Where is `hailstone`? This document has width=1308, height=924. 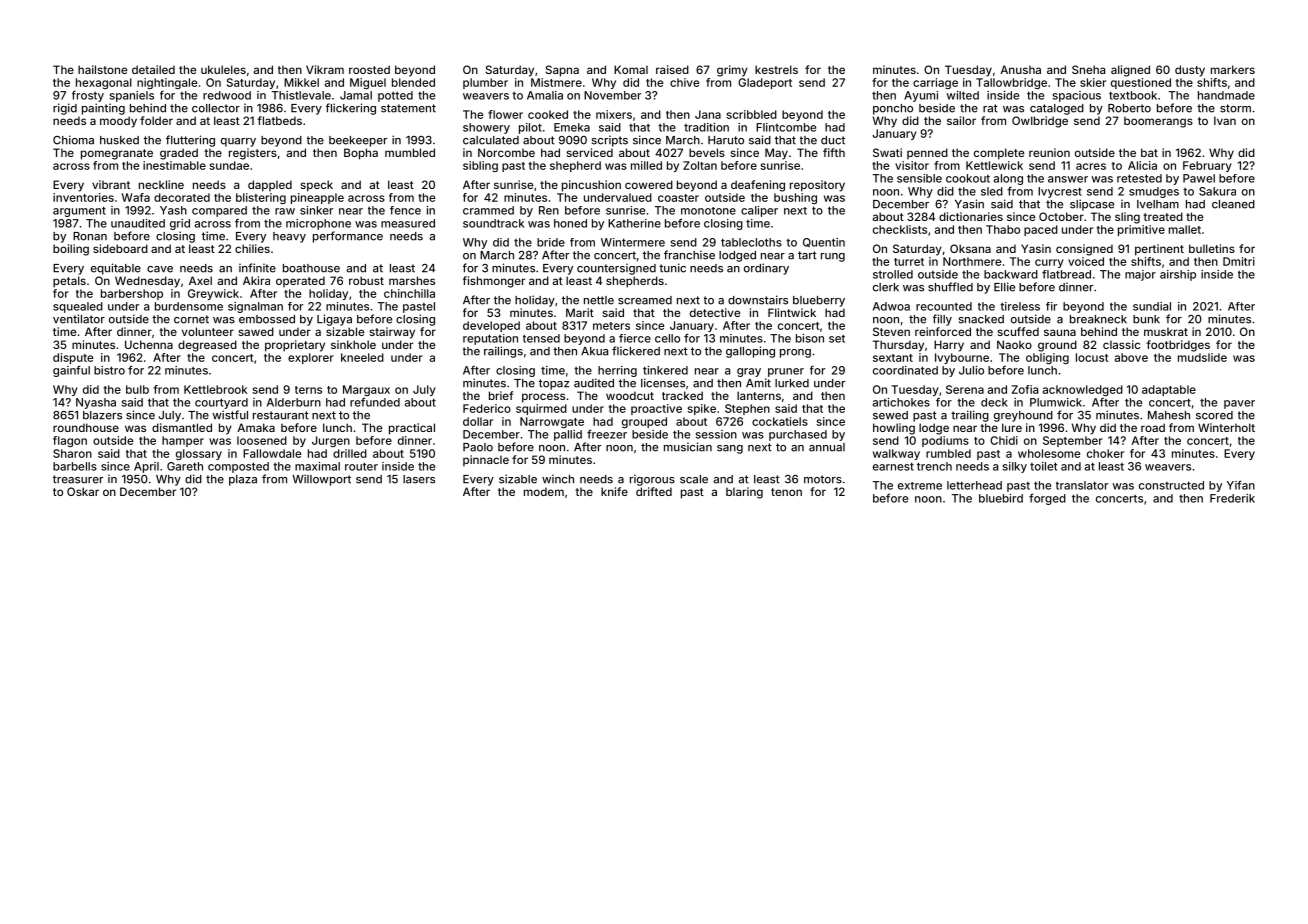 hailstone is located at coordinates (102, 69).
